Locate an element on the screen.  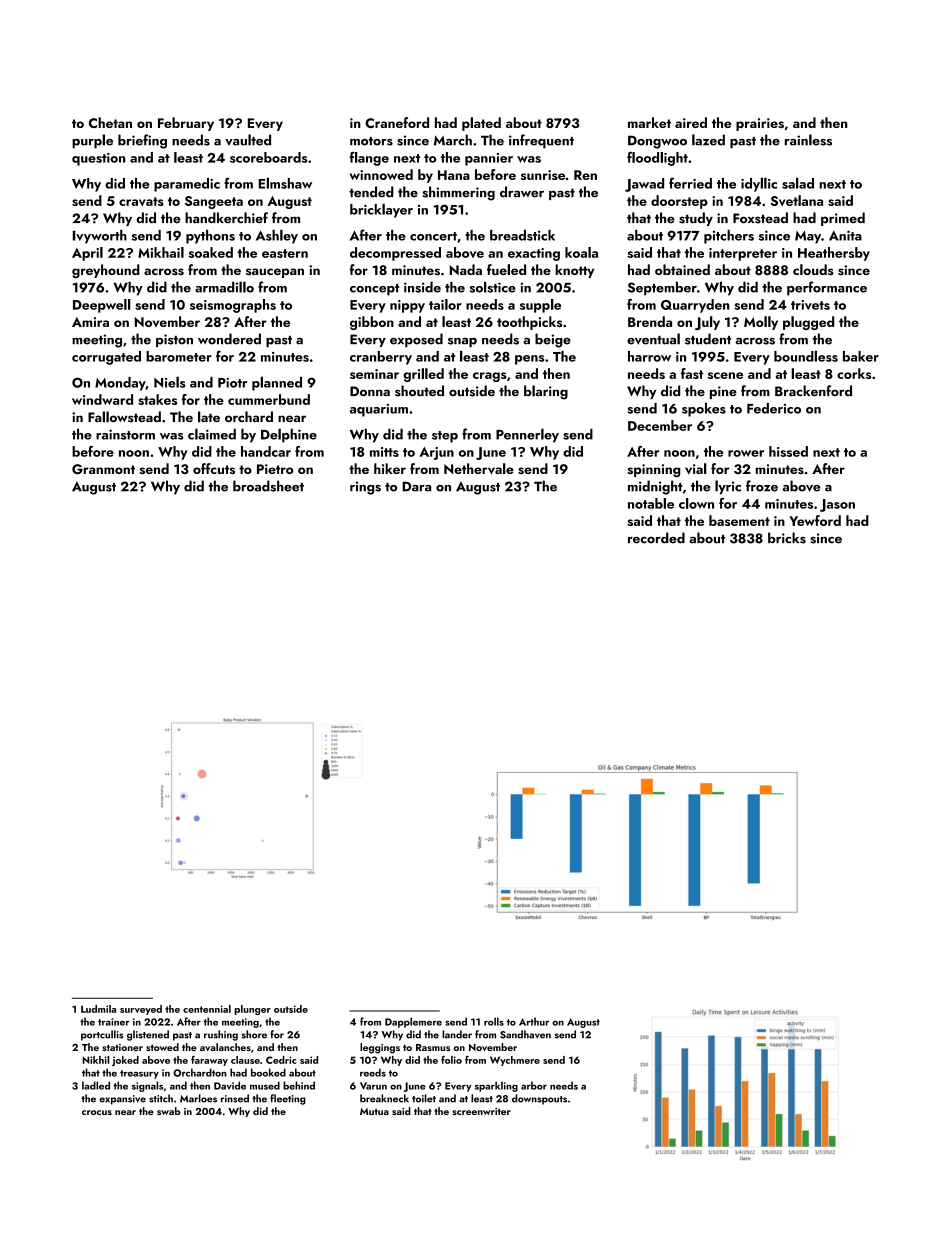
cravats is located at coordinates (141, 201).
